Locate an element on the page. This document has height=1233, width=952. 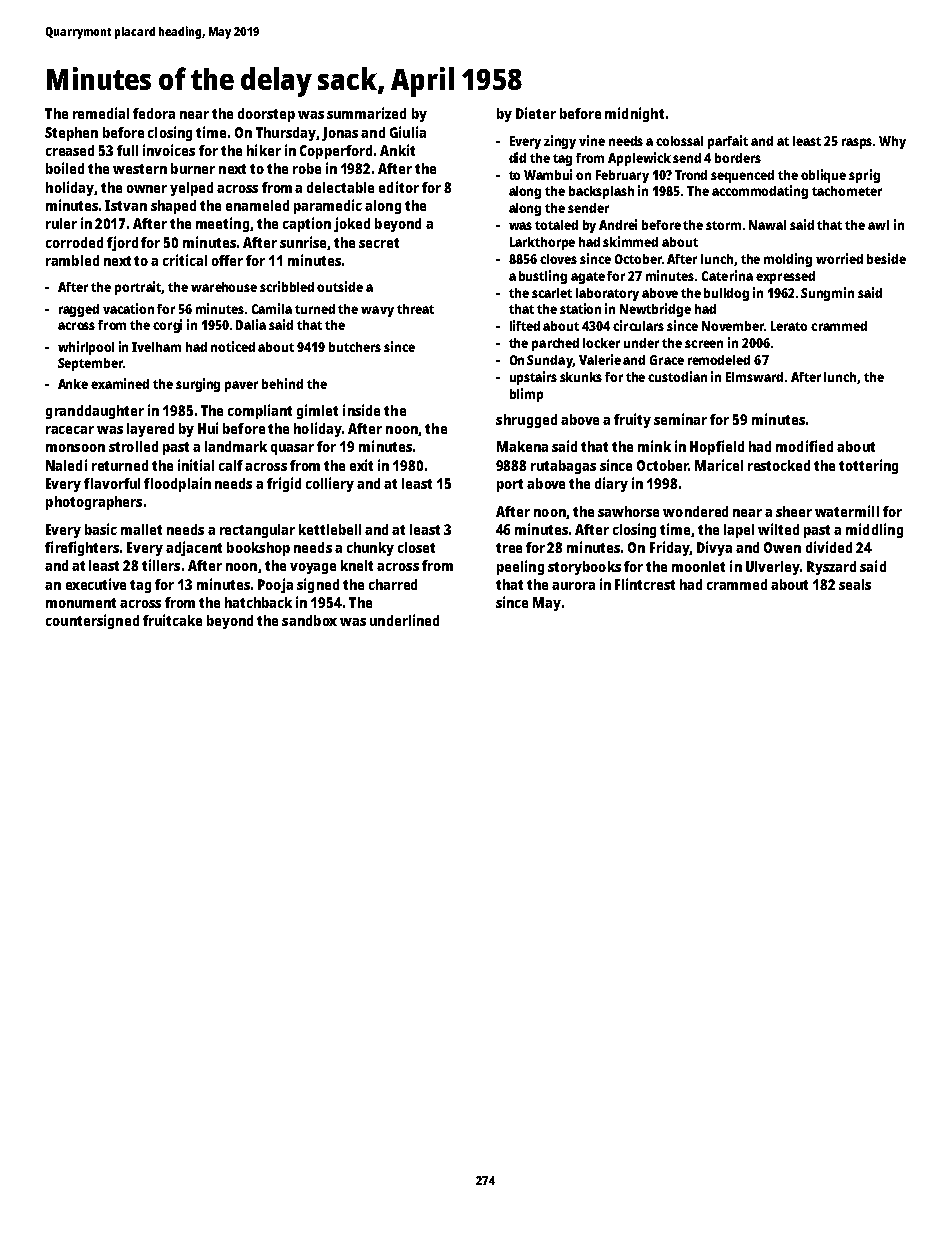
sandbox is located at coordinates (309, 620).
